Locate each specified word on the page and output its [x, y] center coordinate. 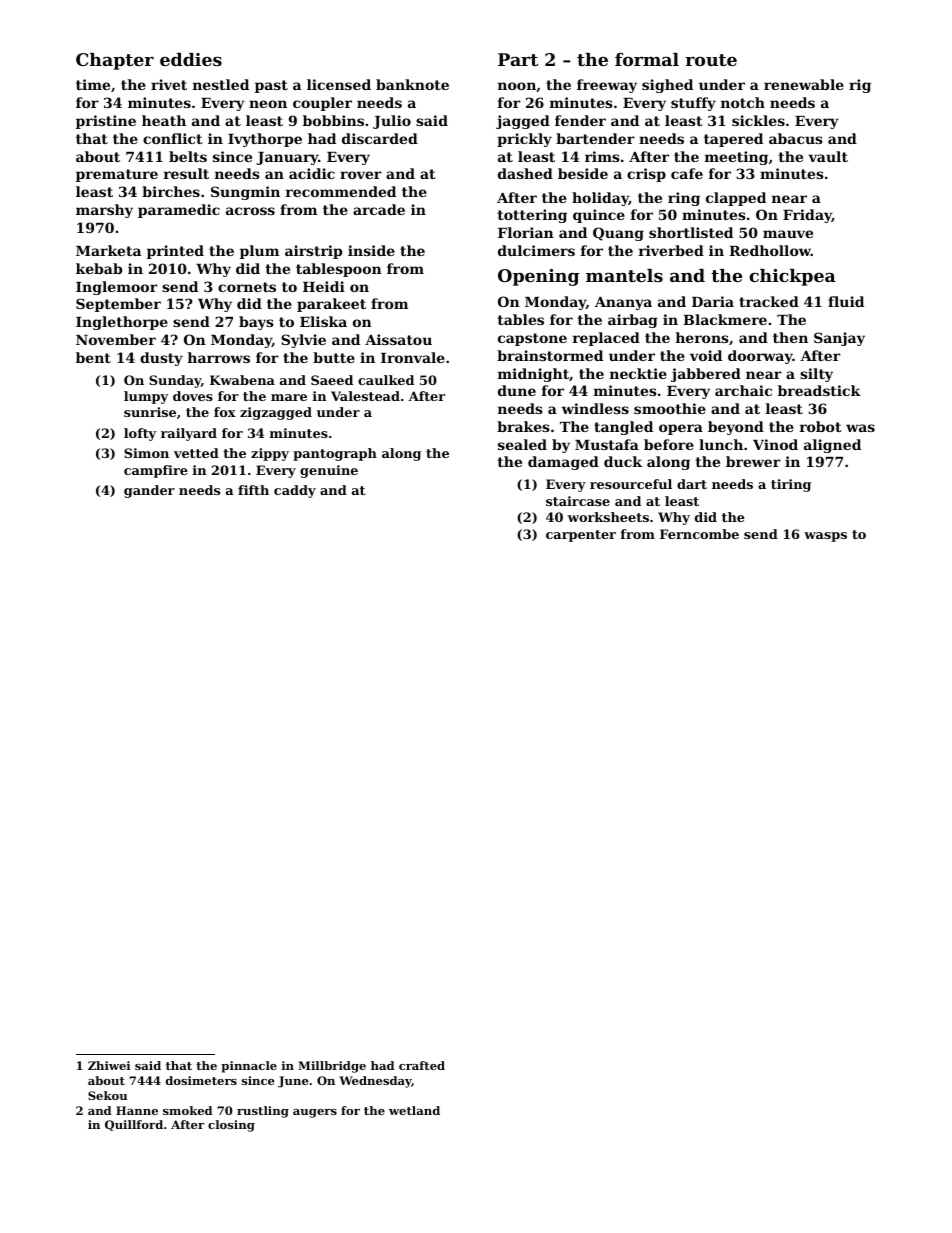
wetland [414, 1110]
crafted [422, 1065]
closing [231, 1126]
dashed [525, 173]
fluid [846, 301]
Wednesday [375, 1082]
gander [149, 491]
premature [117, 175]
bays [256, 323]
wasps [825, 537]
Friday [807, 216]
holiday [600, 199]
